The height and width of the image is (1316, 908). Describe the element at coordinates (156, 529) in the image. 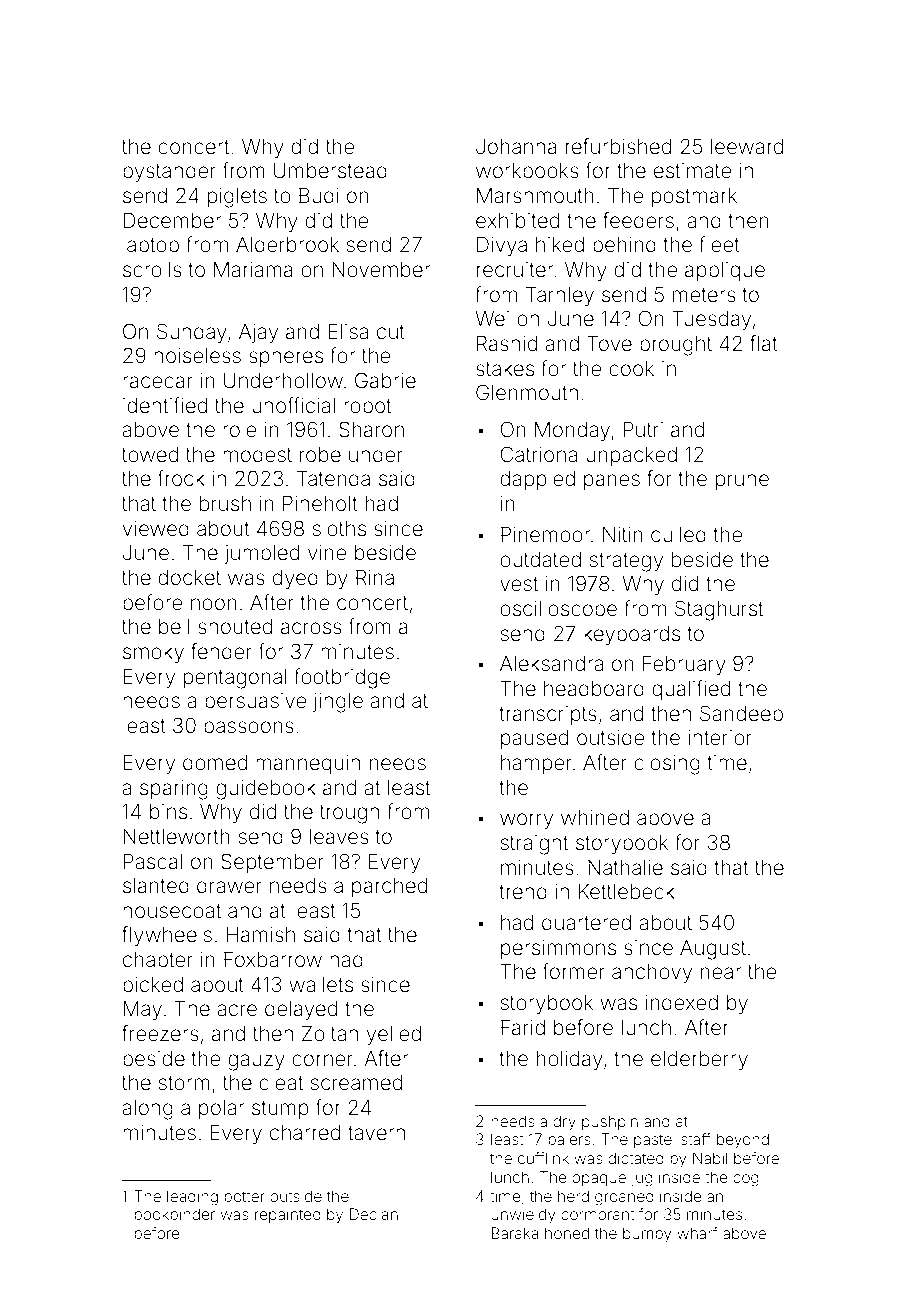

I see `viewed` at that location.
